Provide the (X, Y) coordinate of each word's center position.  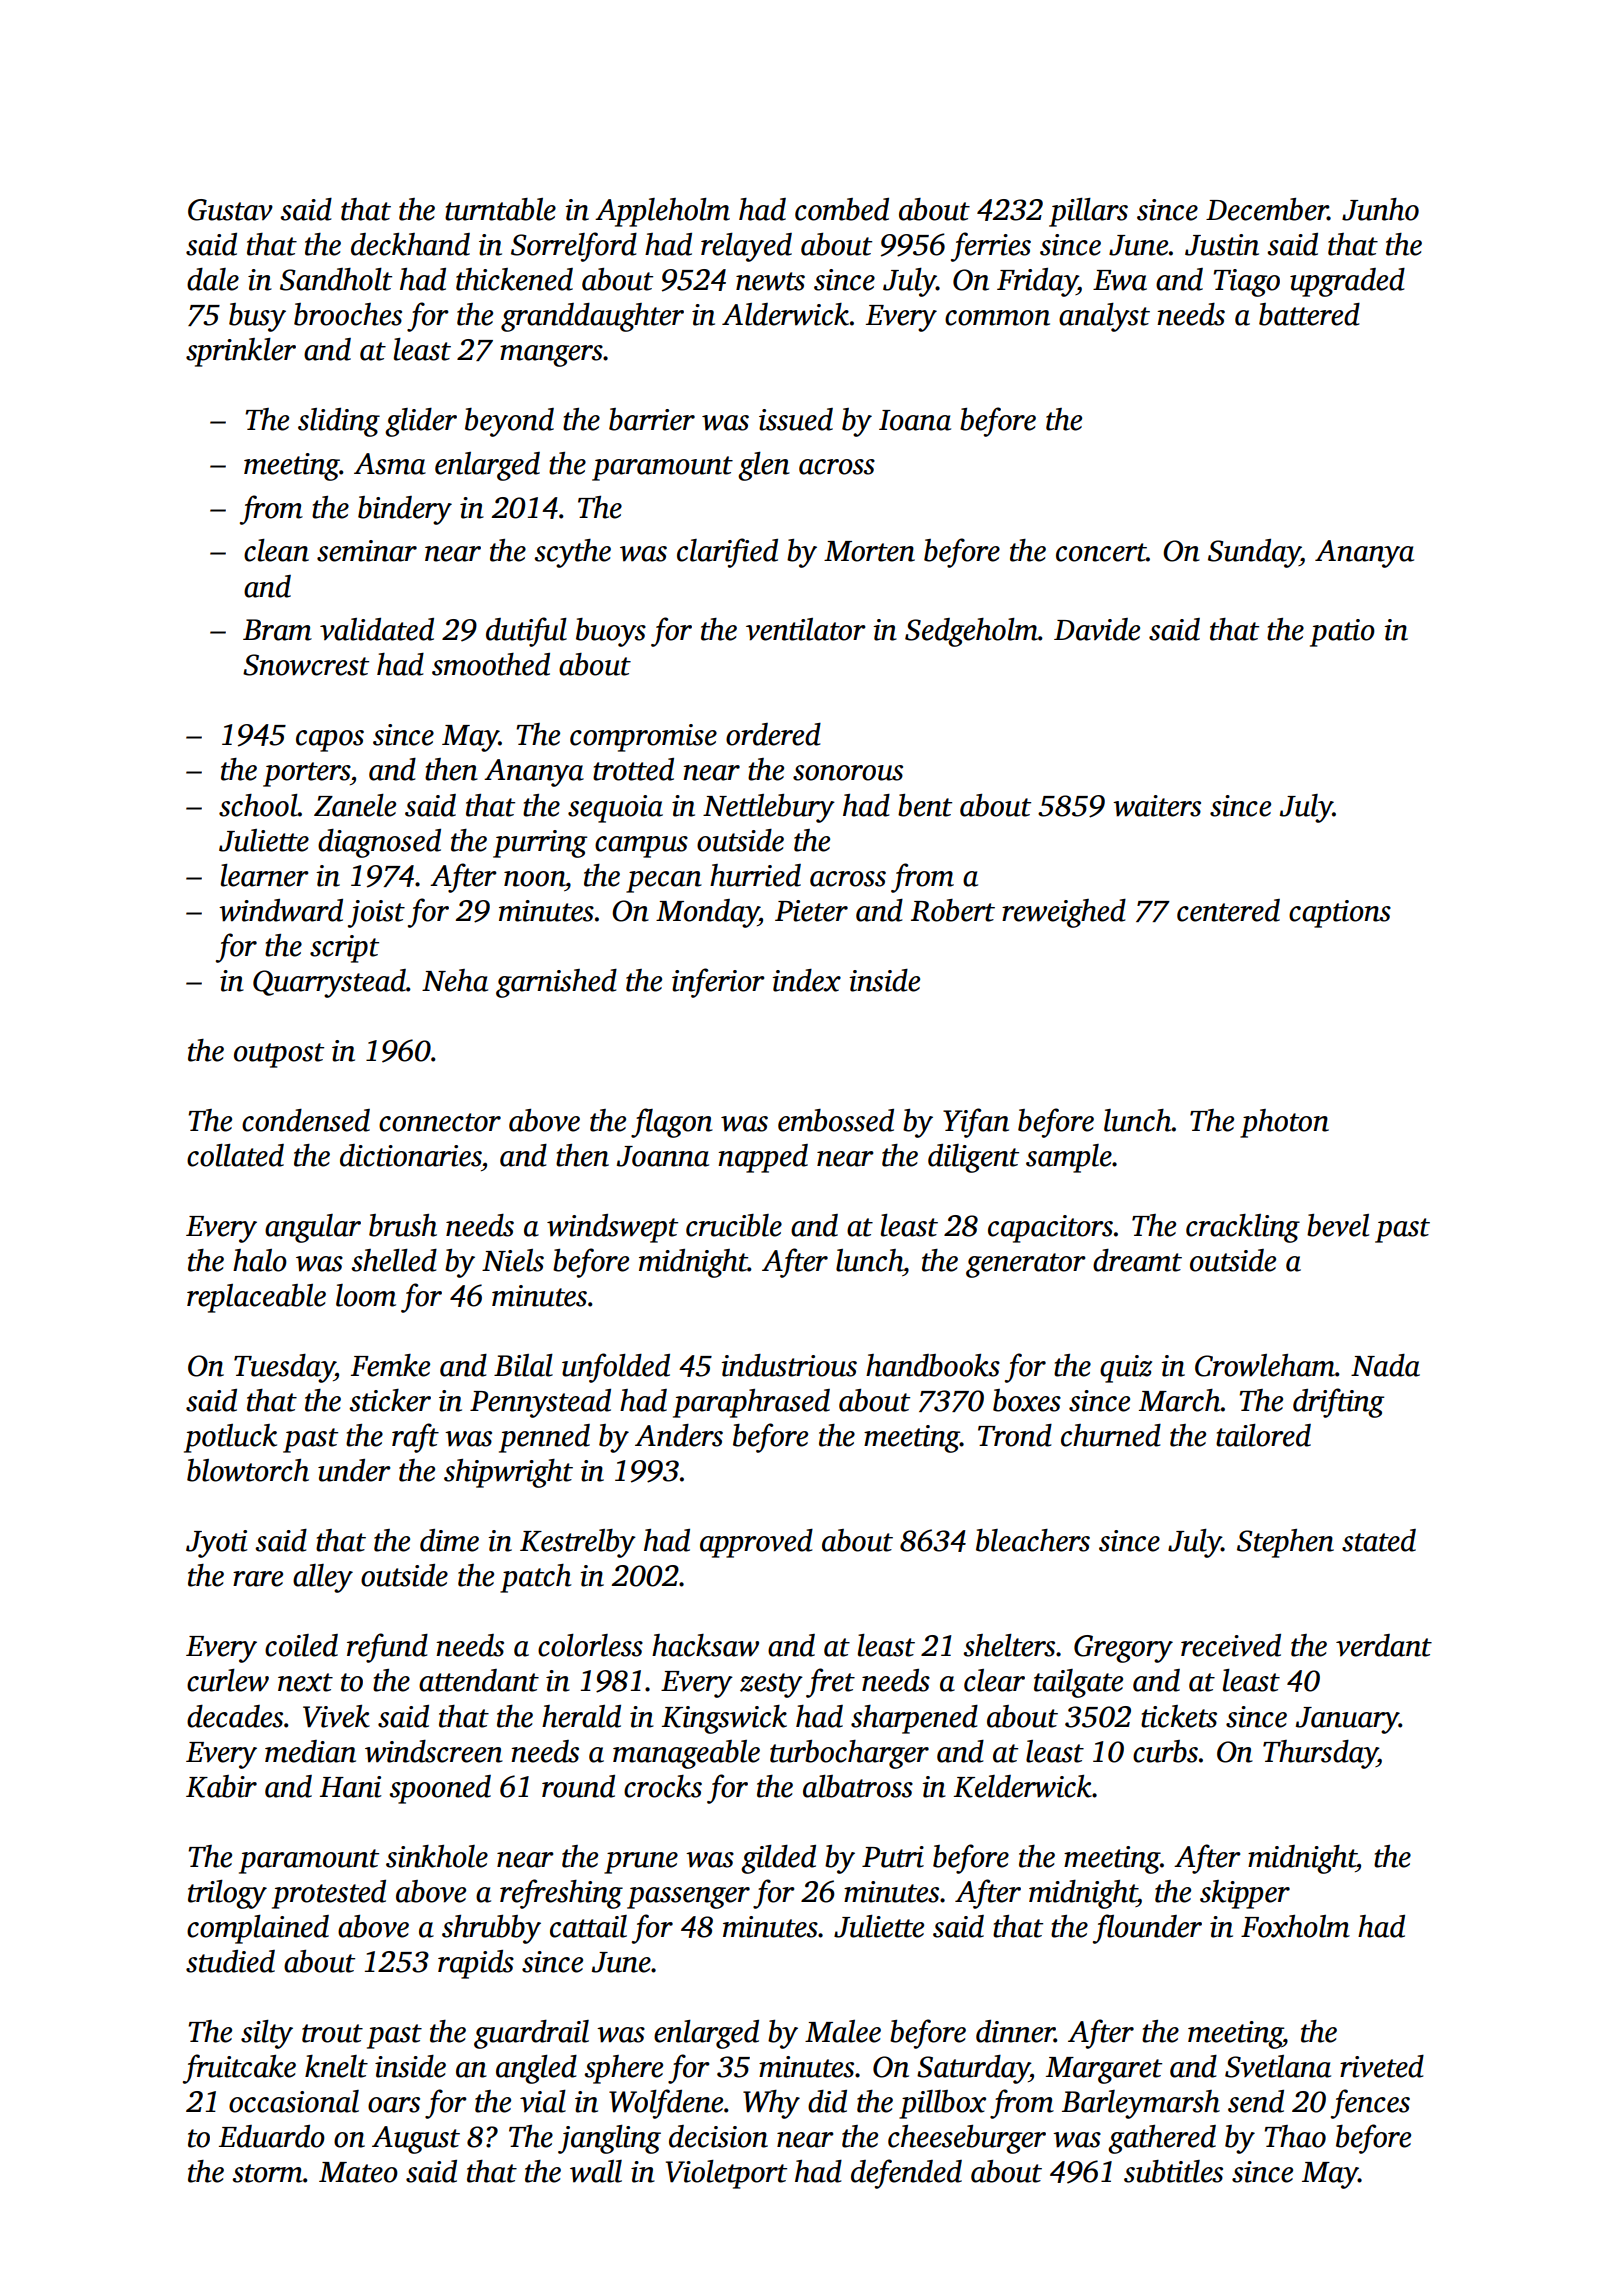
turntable (500, 209)
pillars (1088, 212)
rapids (476, 1964)
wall (596, 2171)
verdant (1384, 1645)
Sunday (1254, 553)
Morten (869, 551)
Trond (1015, 1435)
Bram (277, 630)
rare (258, 1579)
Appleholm (662, 212)
